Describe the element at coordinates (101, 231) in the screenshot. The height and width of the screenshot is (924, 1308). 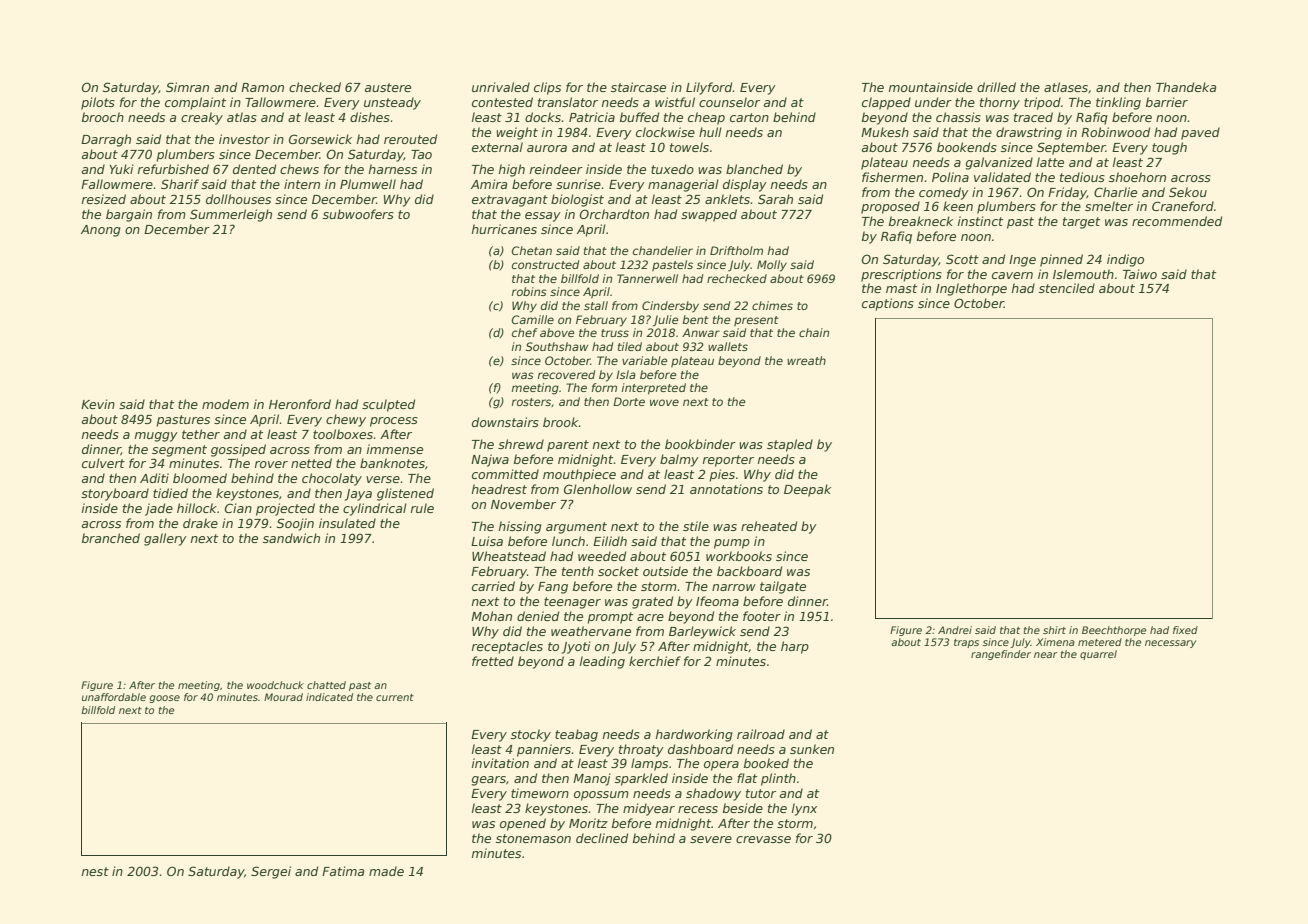
I see `Anong` at that location.
